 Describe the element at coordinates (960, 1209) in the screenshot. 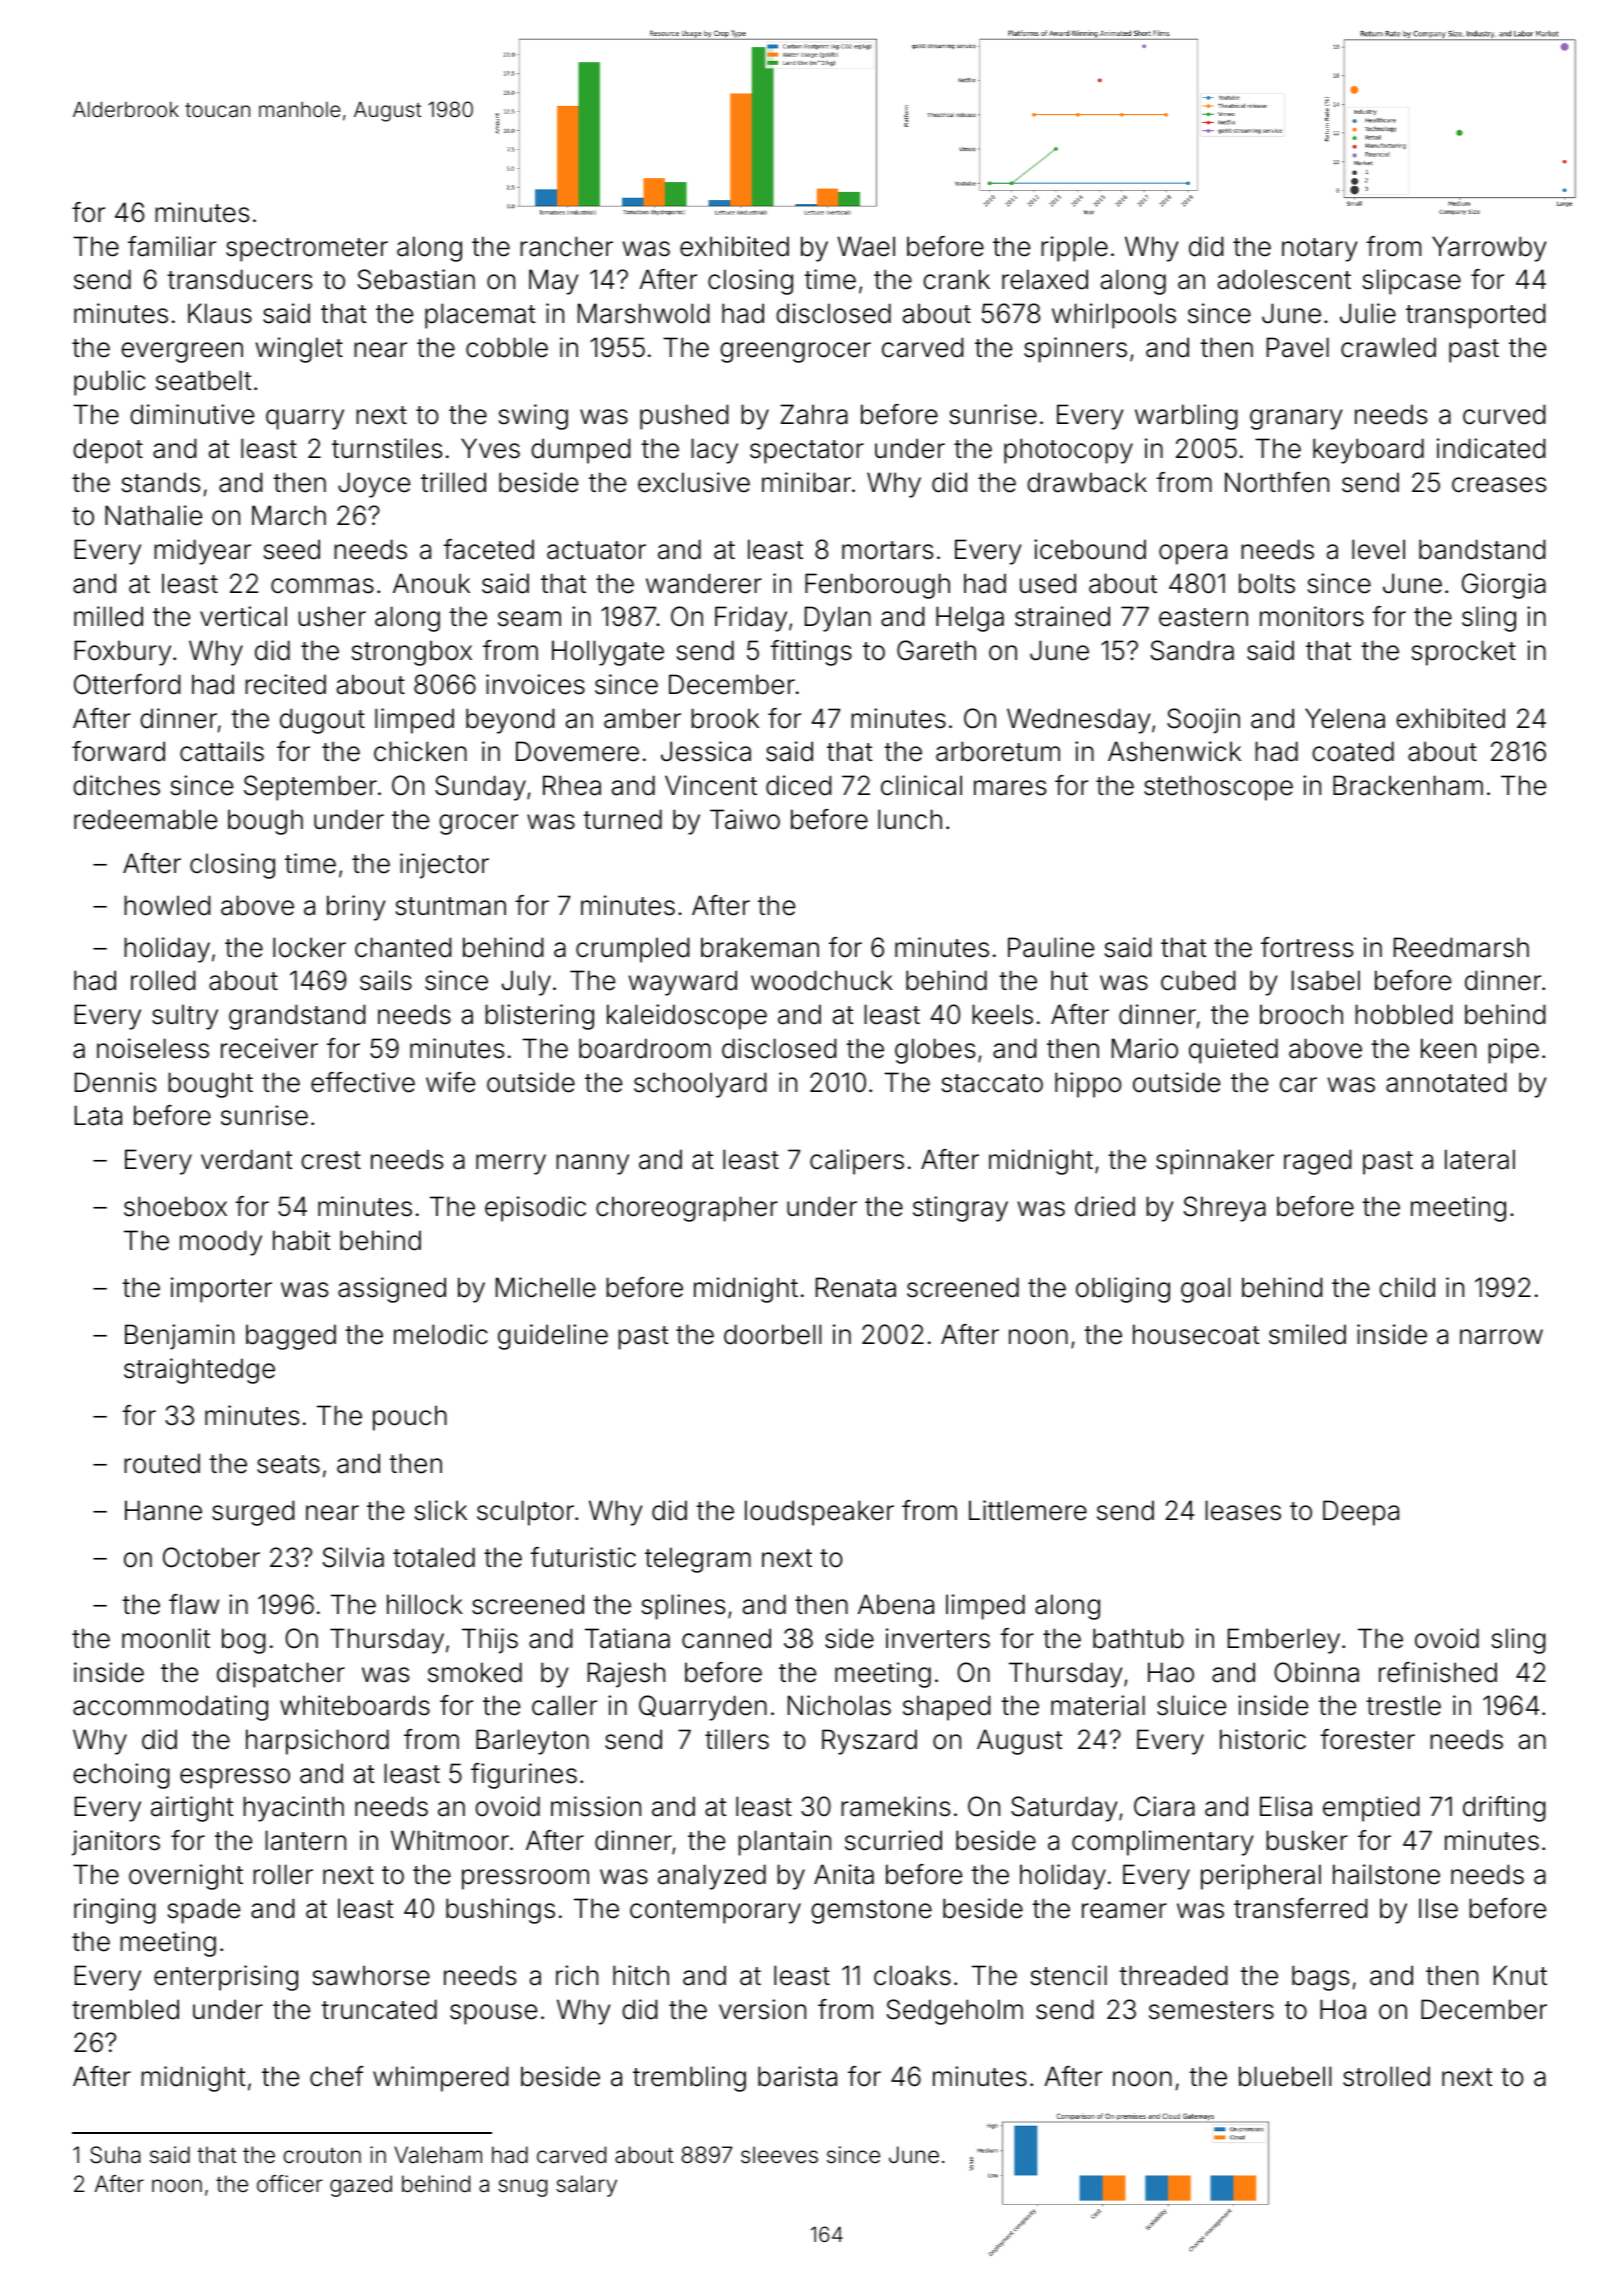

I see `stingray` at that location.
